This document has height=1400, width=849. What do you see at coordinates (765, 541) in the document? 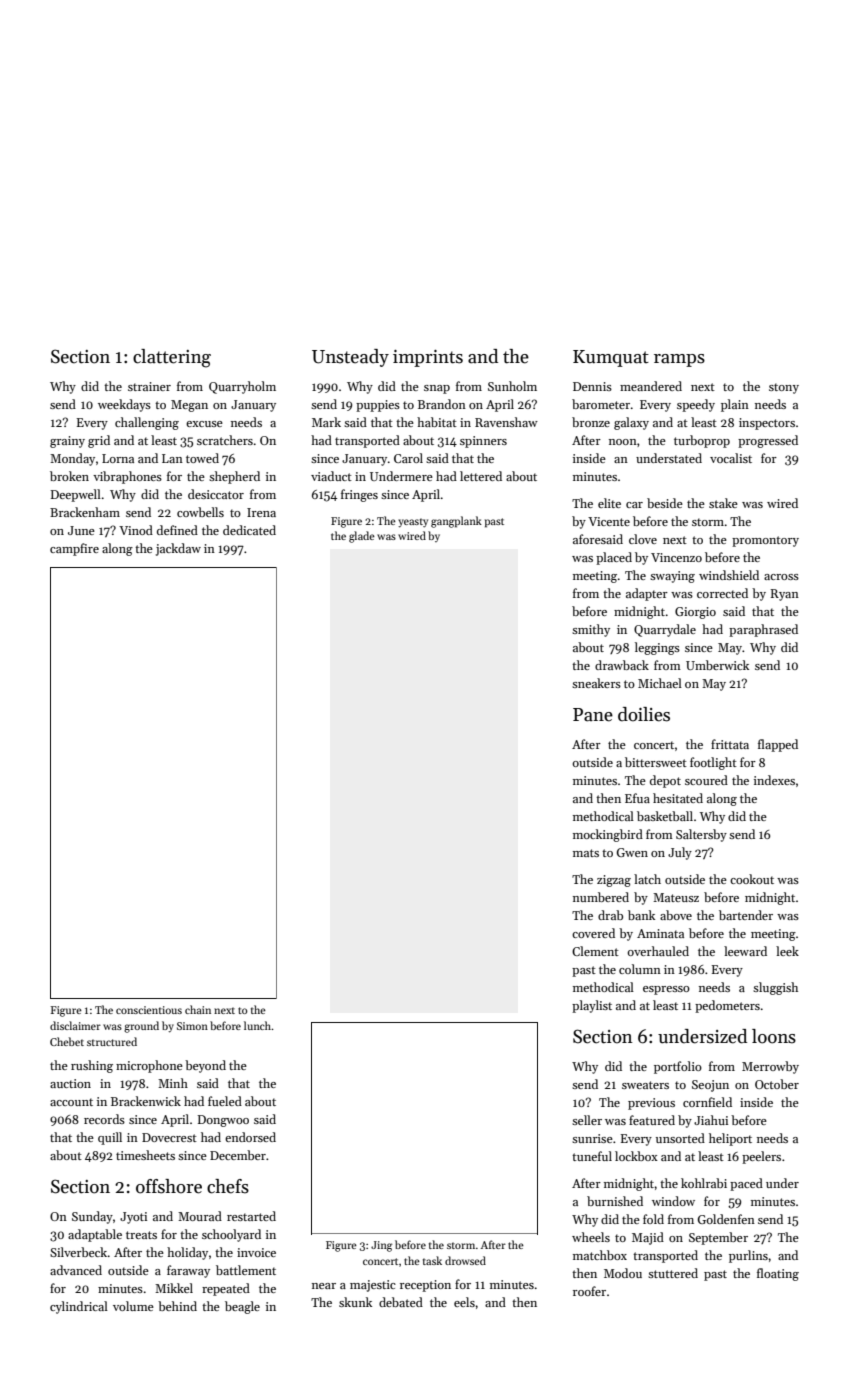
I see `promontory` at bounding box center [765, 541].
